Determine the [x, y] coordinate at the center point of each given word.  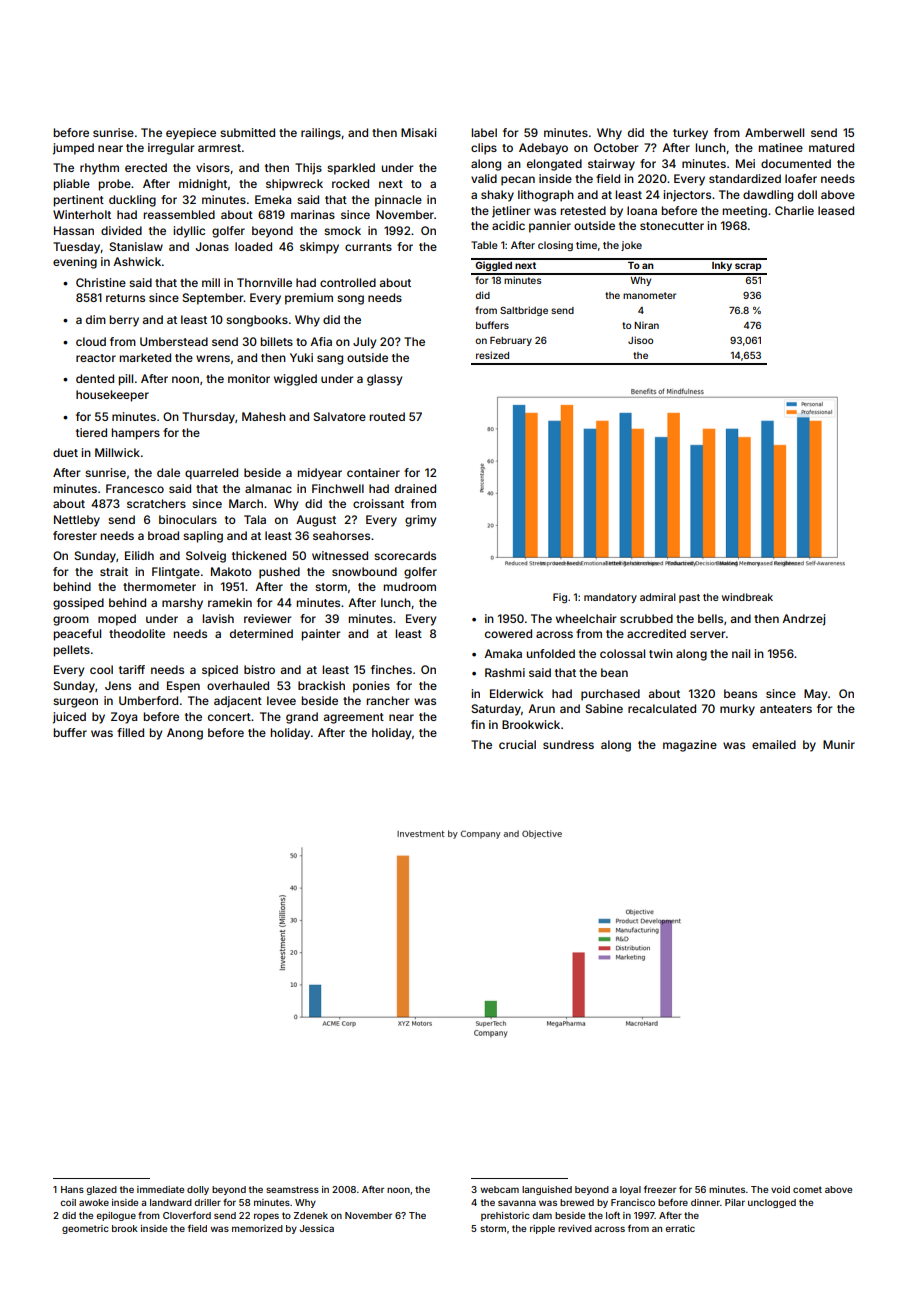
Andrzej [803, 620]
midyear [320, 474]
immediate [160, 1189]
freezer [660, 1189]
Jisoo [640, 340]
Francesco [135, 488]
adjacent [238, 702]
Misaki [418, 132]
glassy [384, 380]
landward [171, 1202]
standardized [745, 178]
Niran [646, 325]
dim [96, 319]
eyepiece [191, 134]
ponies [371, 687]
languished [547, 1190]
